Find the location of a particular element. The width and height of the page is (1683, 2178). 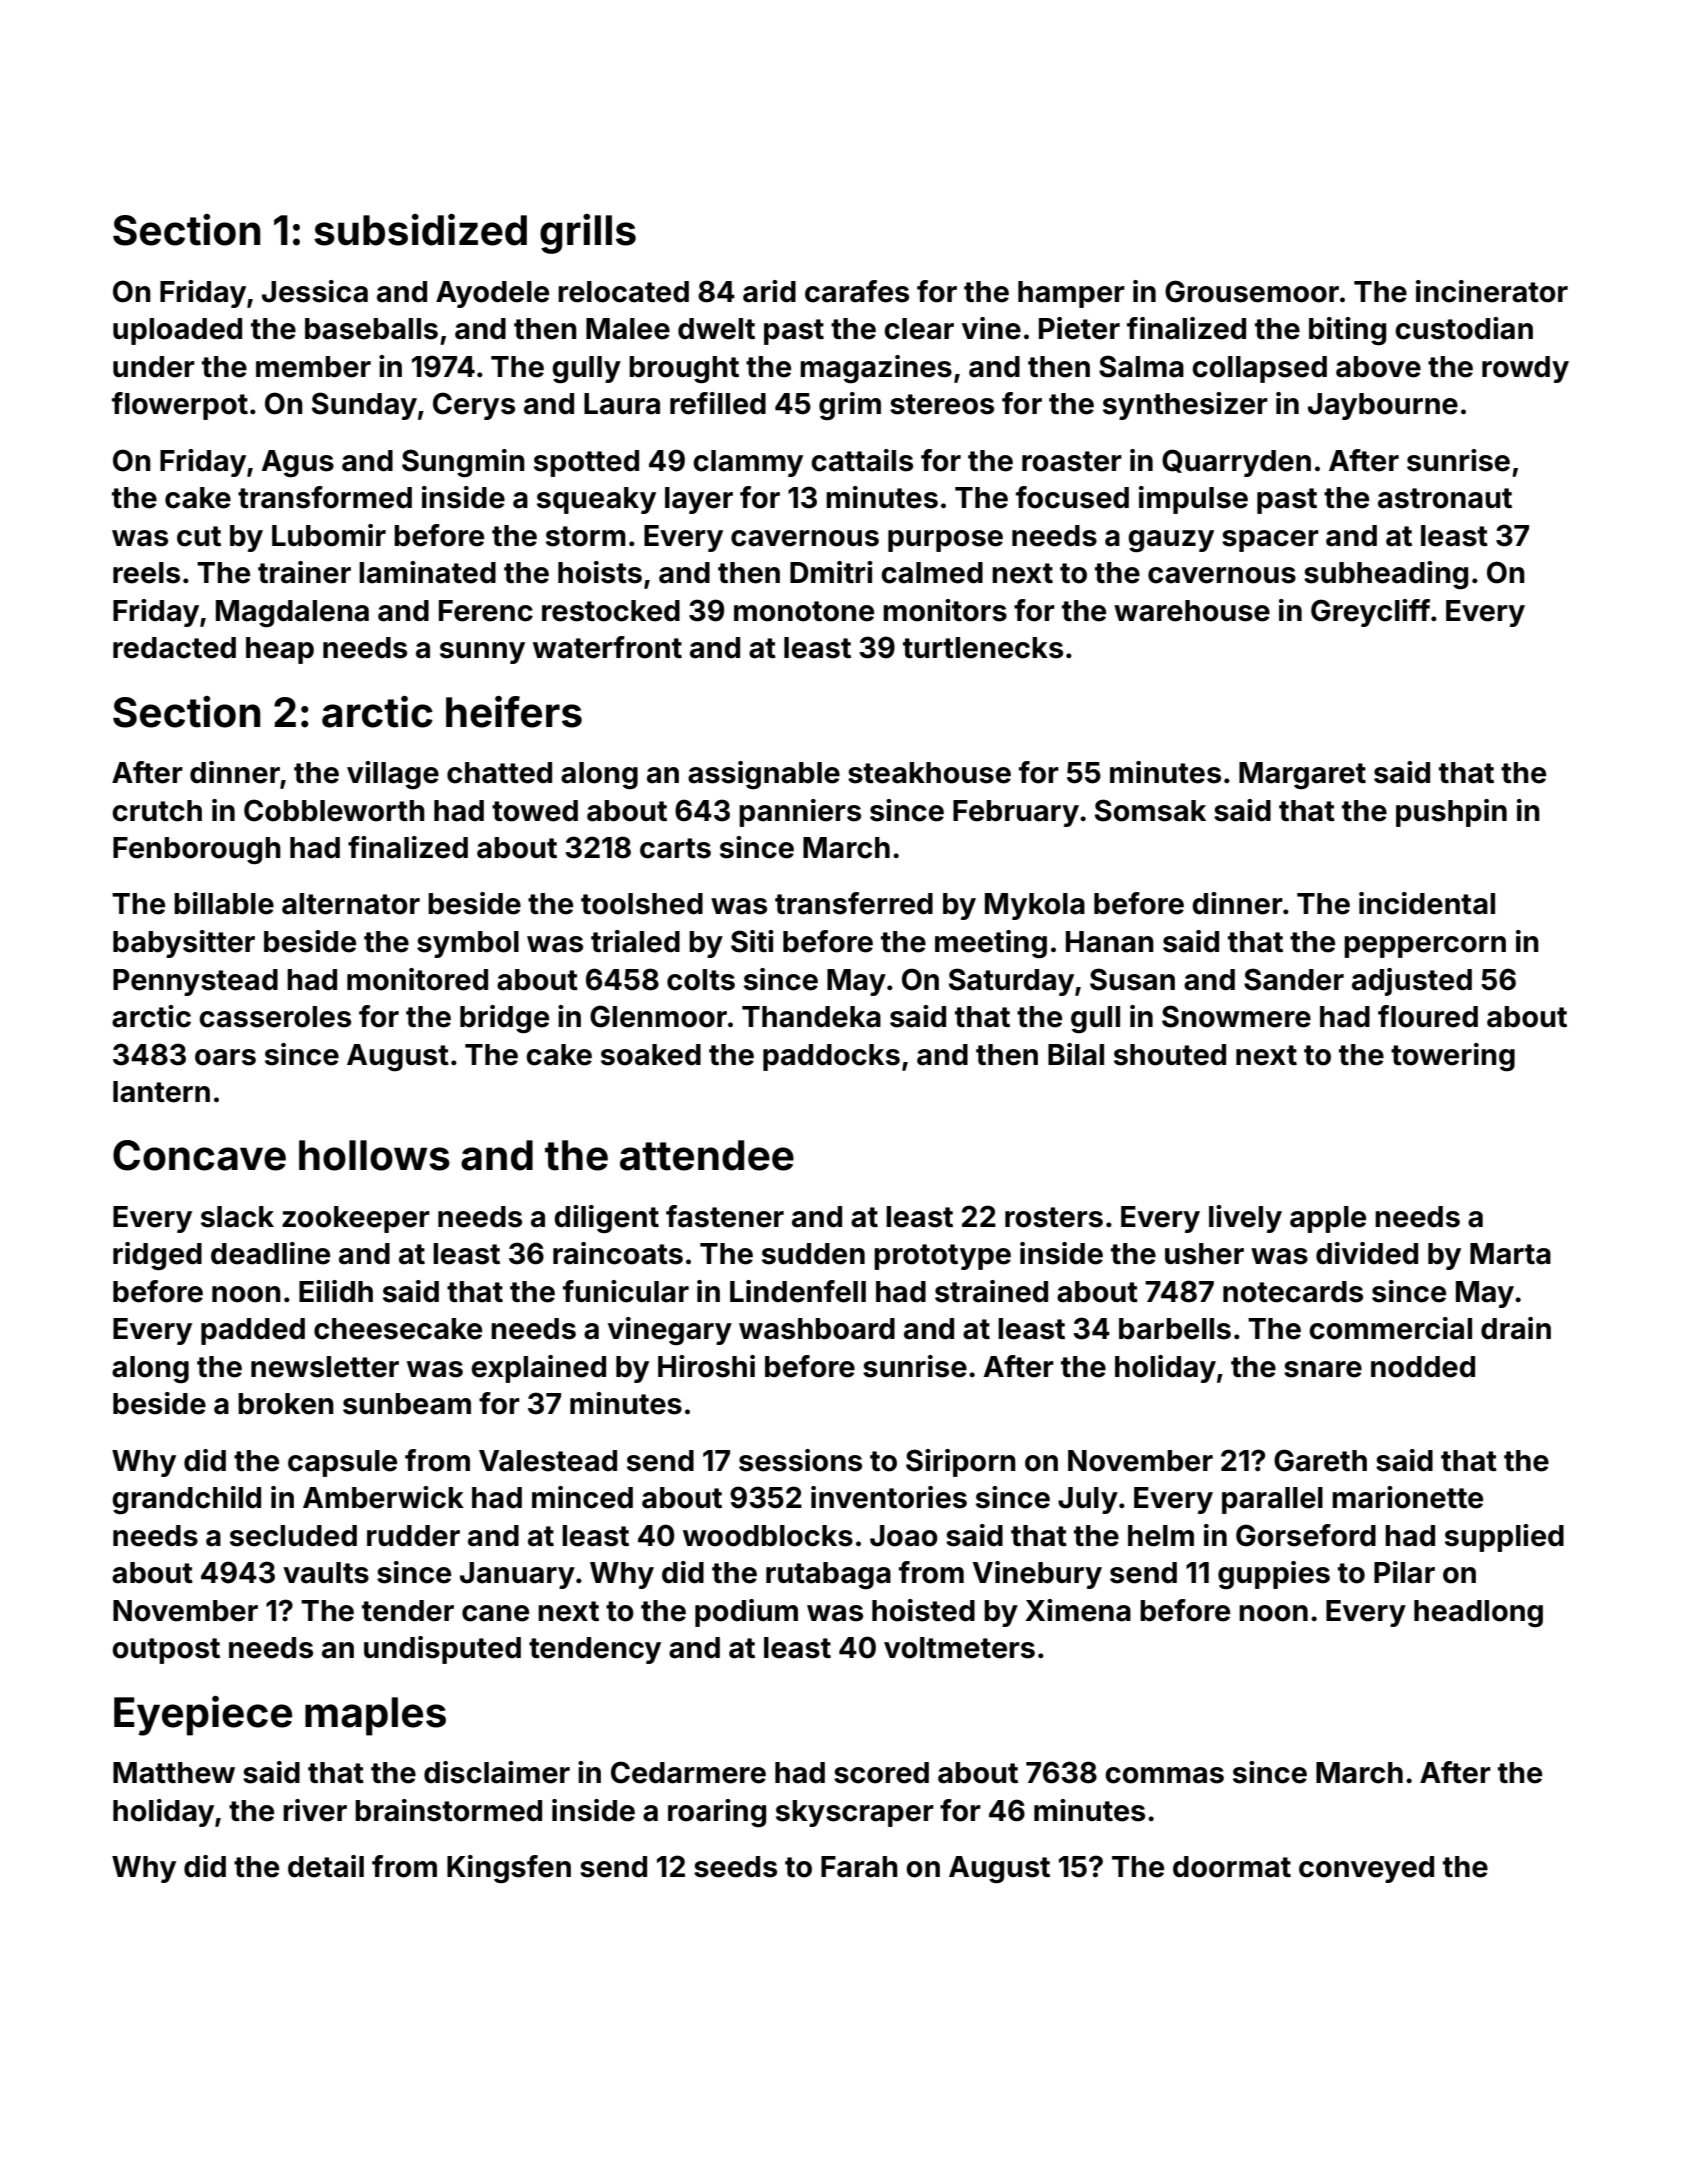

towed is located at coordinates (535, 811).
